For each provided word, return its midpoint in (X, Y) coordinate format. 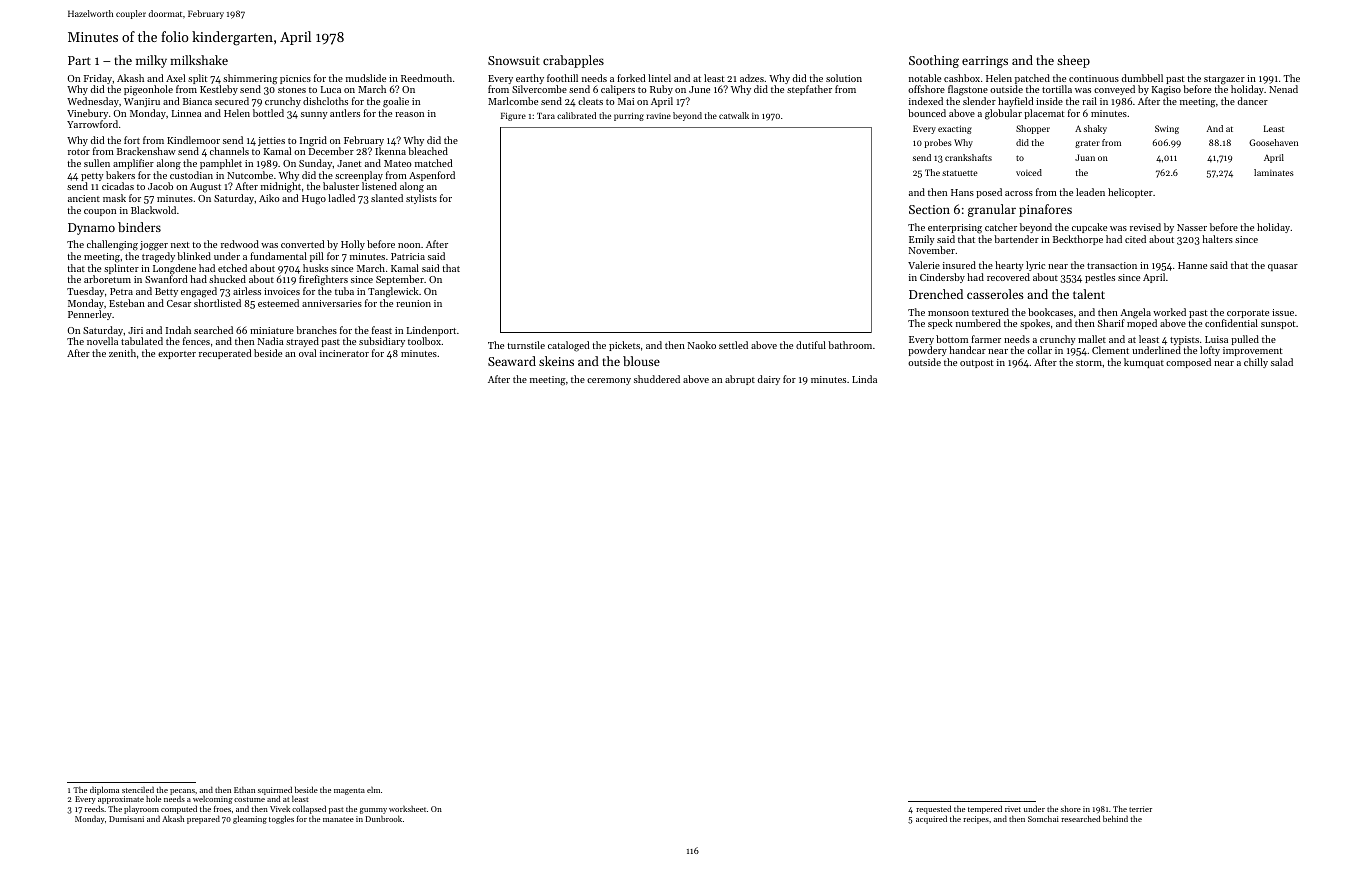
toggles (281, 820)
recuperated (225, 354)
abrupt (740, 380)
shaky (1095, 129)
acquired (931, 820)
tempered (985, 810)
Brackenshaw (146, 151)
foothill (562, 78)
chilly (1256, 363)
